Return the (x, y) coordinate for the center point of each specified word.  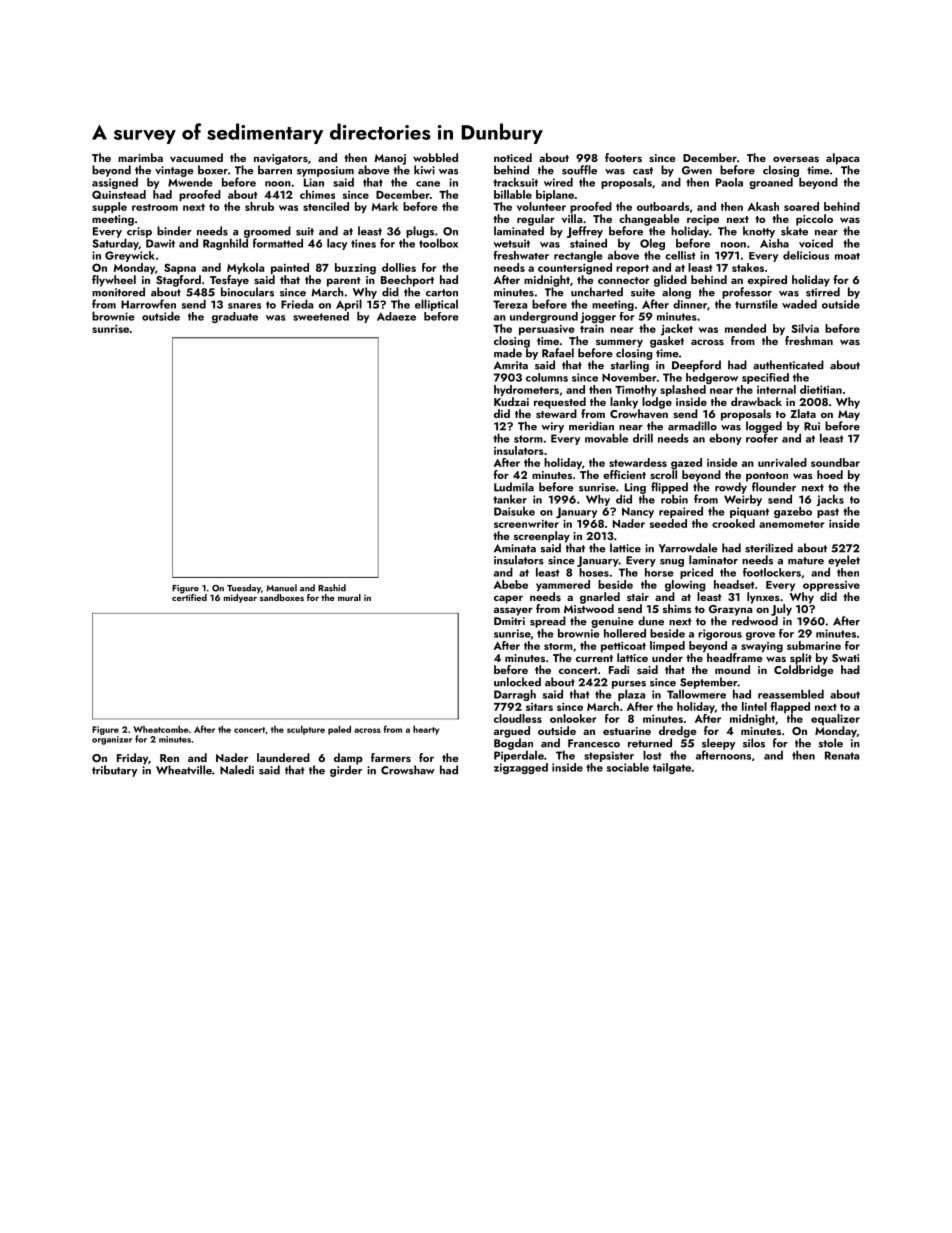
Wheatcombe (161, 729)
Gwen (697, 170)
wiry (552, 427)
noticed (513, 157)
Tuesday (244, 588)
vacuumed (196, 157)
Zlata (803, 413)
